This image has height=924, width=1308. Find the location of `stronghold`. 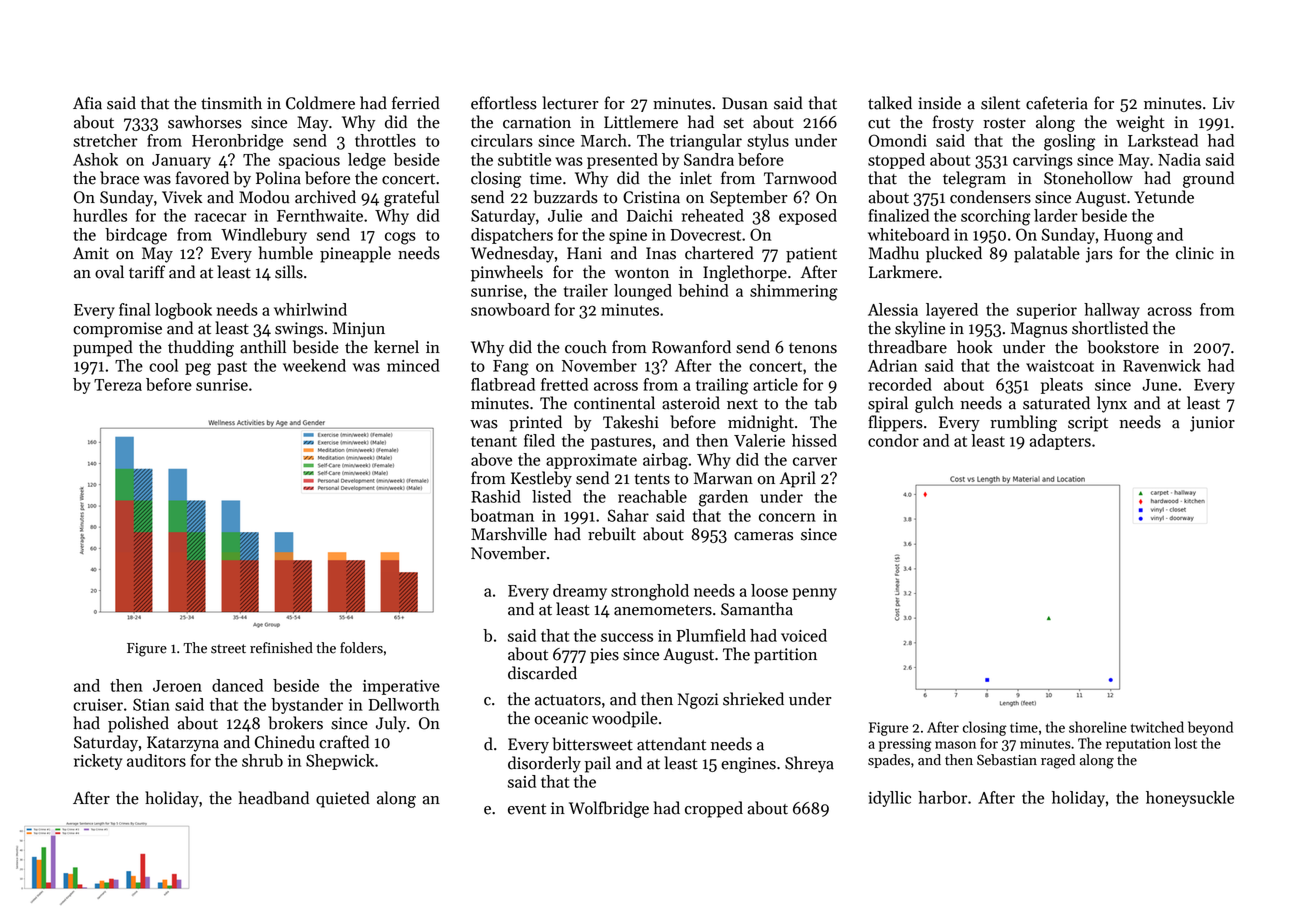

stronghold is located at coordinates (650, 592).
